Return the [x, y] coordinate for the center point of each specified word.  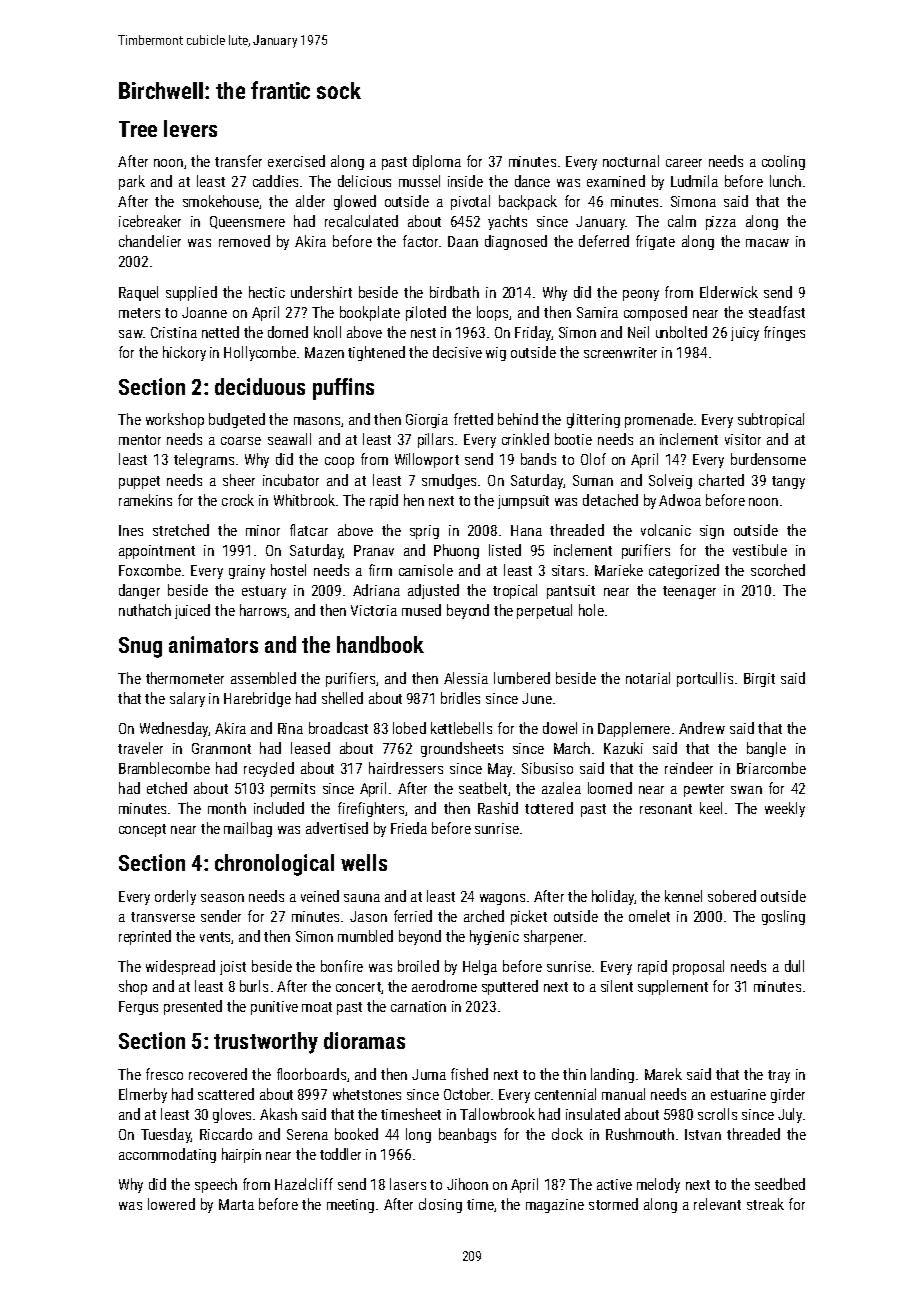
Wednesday [174, 729]
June [537, 698]
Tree [138, 129]
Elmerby [143, 1095]
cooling [783, 162]
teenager [689, 592]
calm [682, 221]
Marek [663, 1074]
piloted [426, 313]
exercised [296, 161]
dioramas [364, 1040]
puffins [343, 389]
